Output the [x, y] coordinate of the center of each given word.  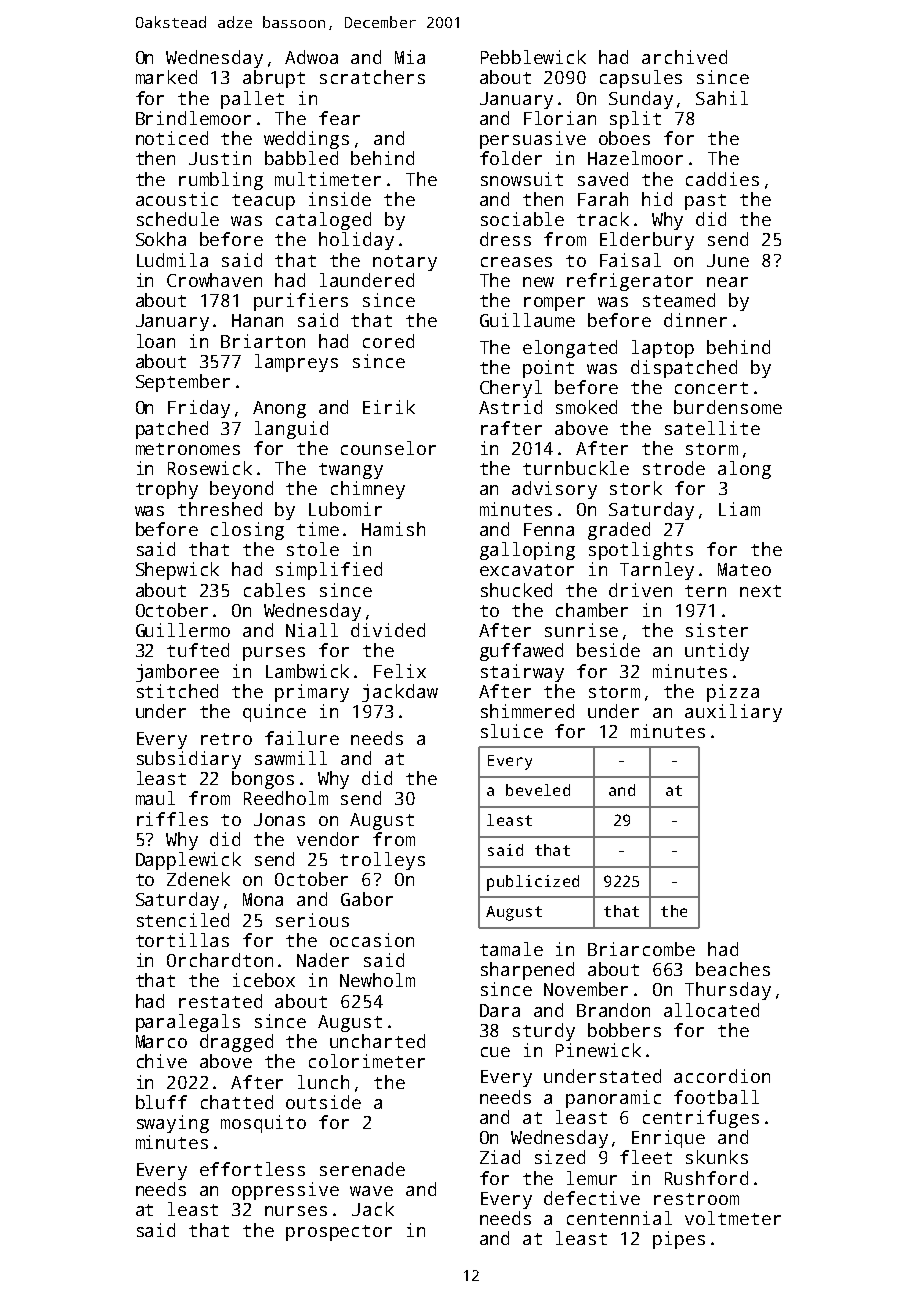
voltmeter [733, 1218]
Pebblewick [533, 57]
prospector [339, 1233]
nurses [296, 1211]
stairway [522, 673]
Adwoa [311, 57]
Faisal [630, 260]
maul [155, 798]
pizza [733, 693]
